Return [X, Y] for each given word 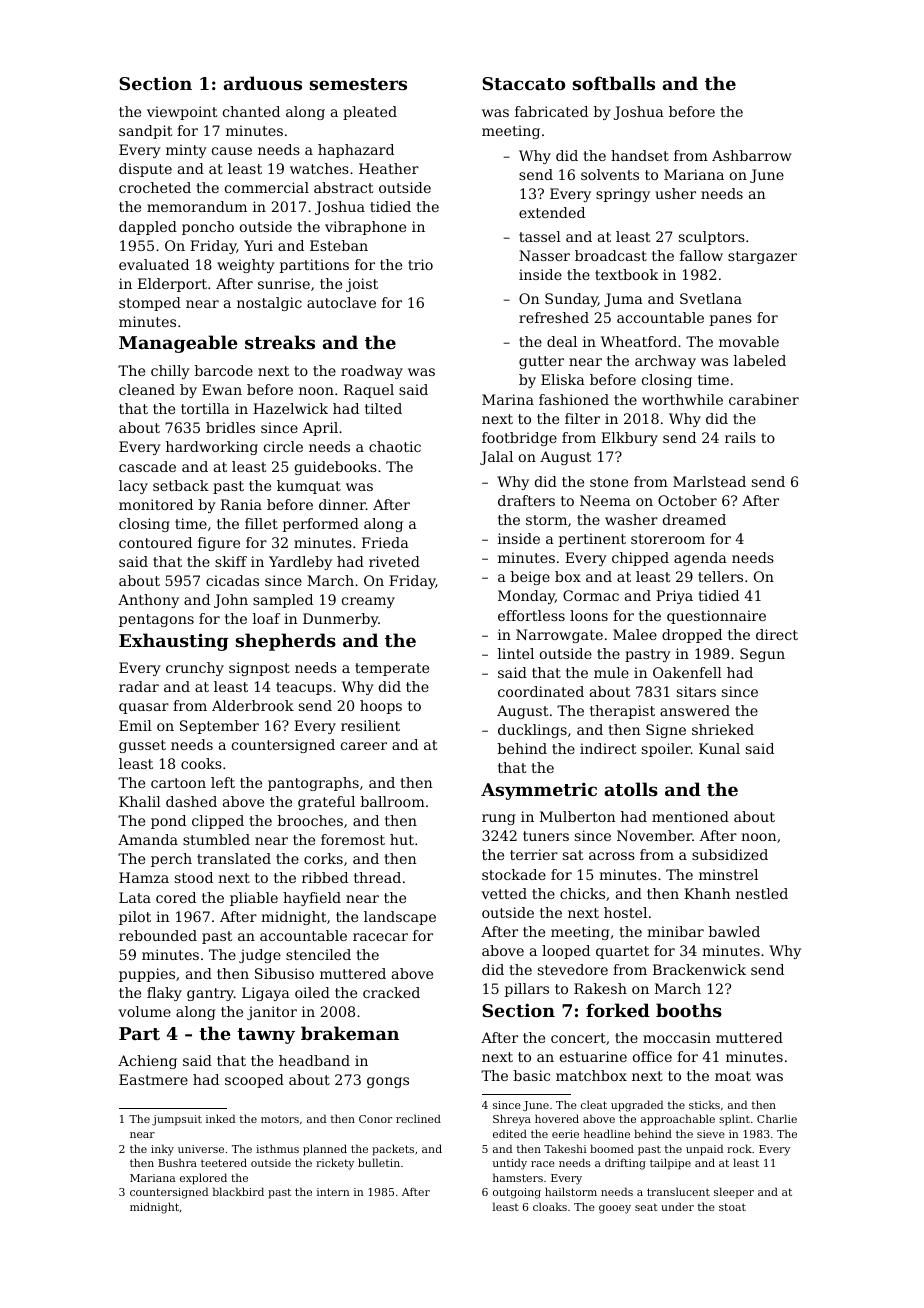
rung [498, 819]
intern [333, 1192]
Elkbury [629, 439]
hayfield [312, 899]
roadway [372, 372]
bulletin [379, 1162]
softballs [614, 83]
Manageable [178, 344]
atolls [631, 789]
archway [665, 362]
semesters [358, 84]
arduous [263, 83]
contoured [155, 542]
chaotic [395, 446]
